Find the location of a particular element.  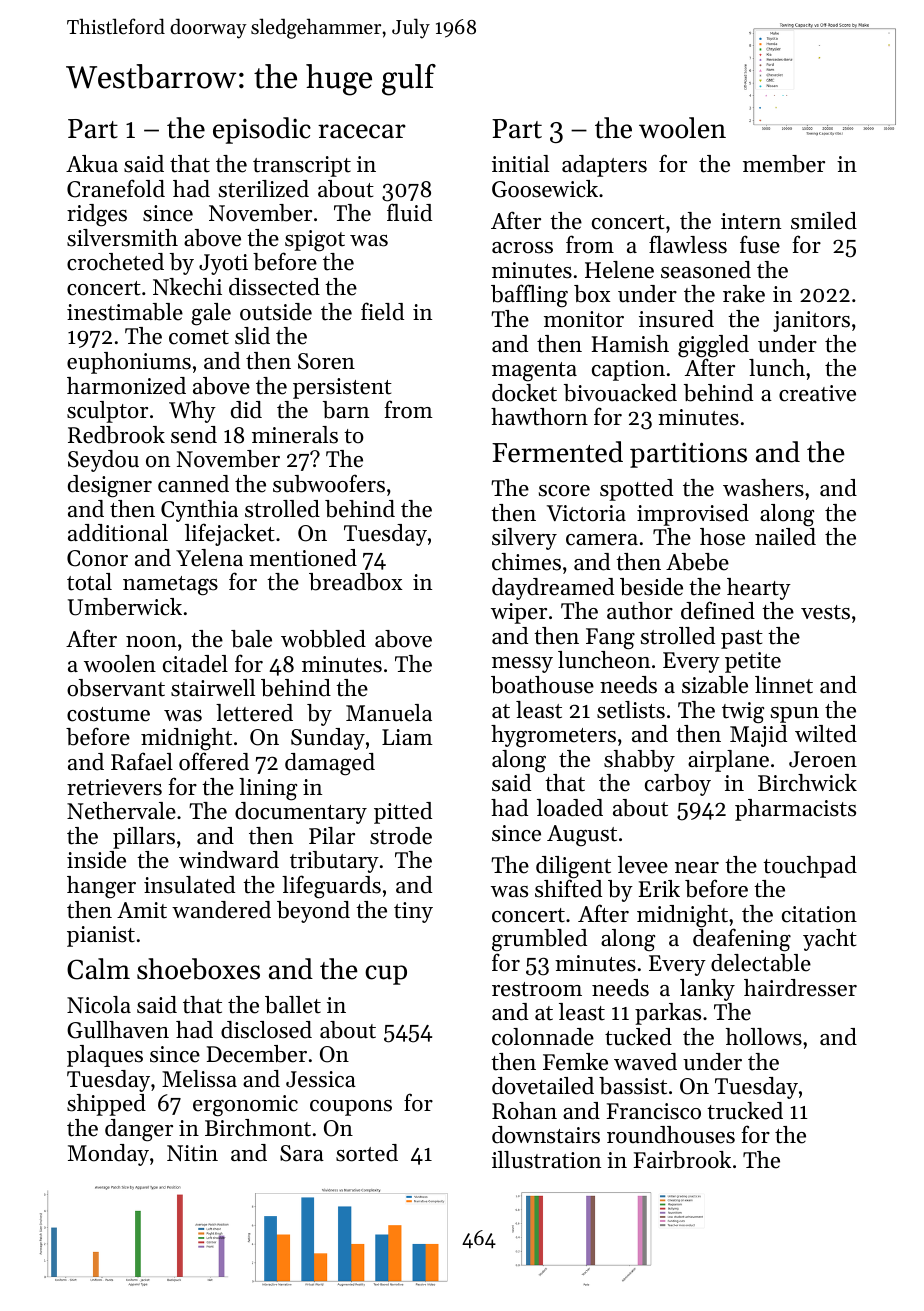

magenta is located at coordinates (534, 372).
